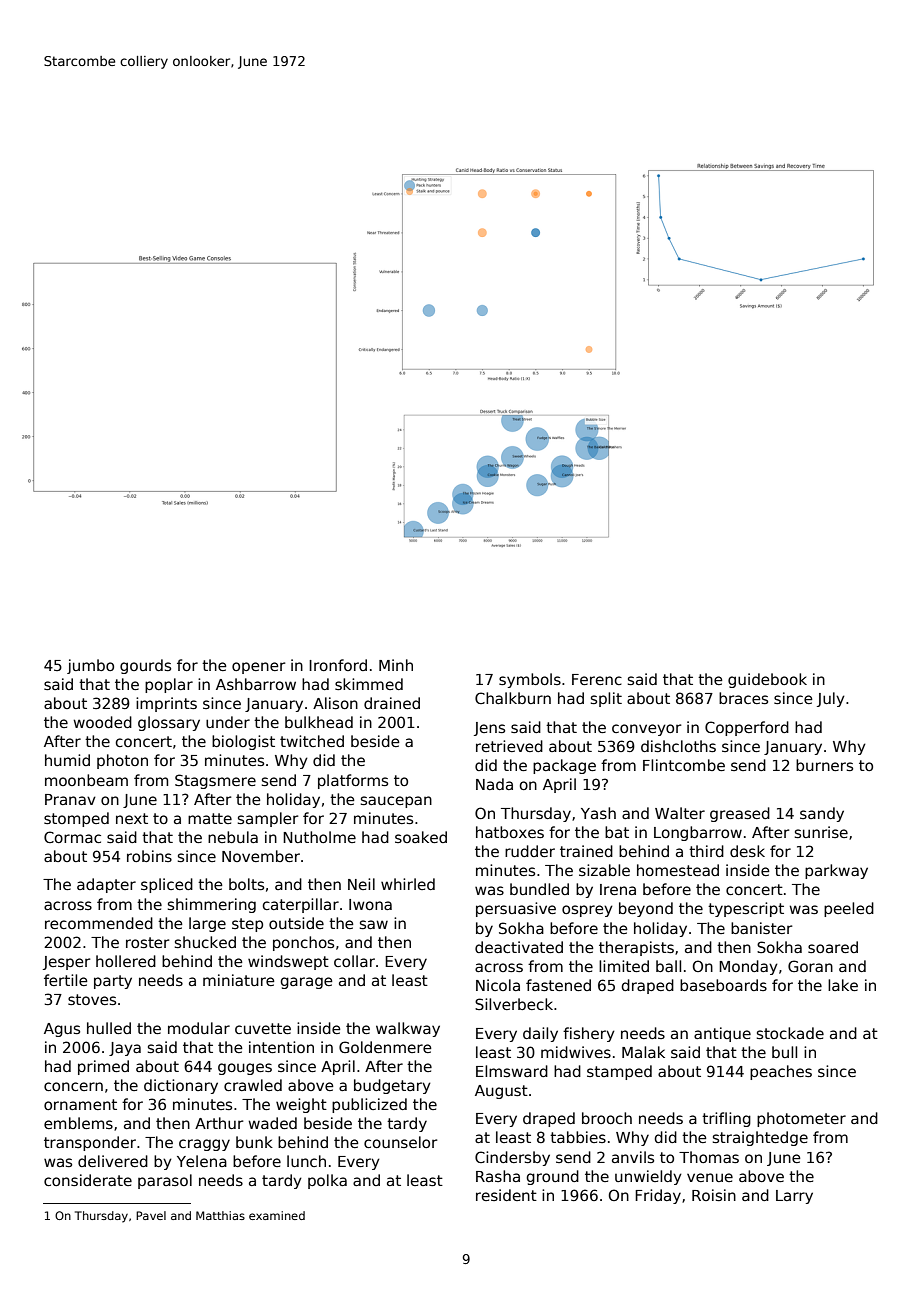 The width and height of the screenshot is (924, 1308). Describe the element at coordinates (552, 1177) in the screenshot. I see `ground` at that location.
